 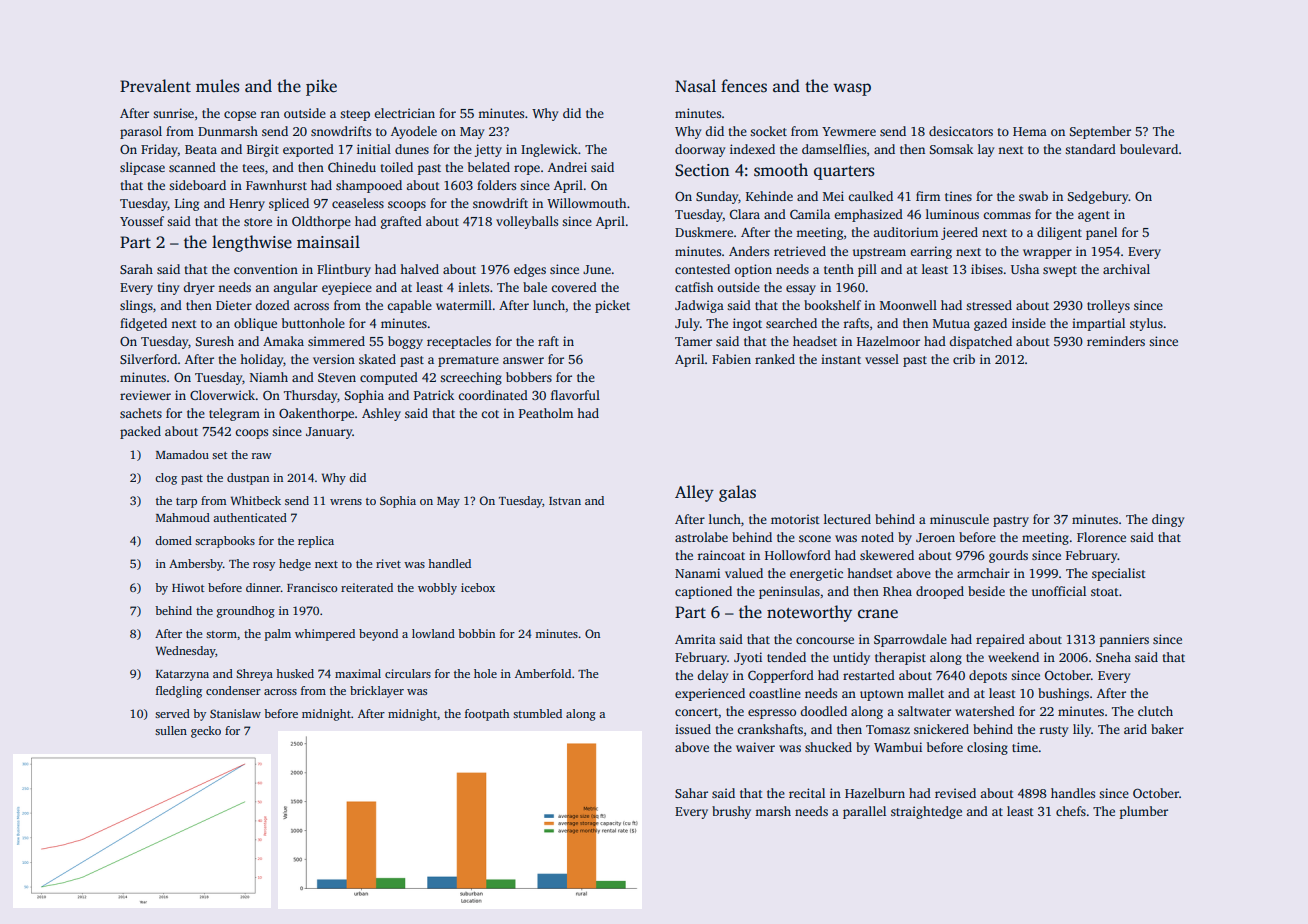 I want to click on raw, so click(x=262, y=456).
